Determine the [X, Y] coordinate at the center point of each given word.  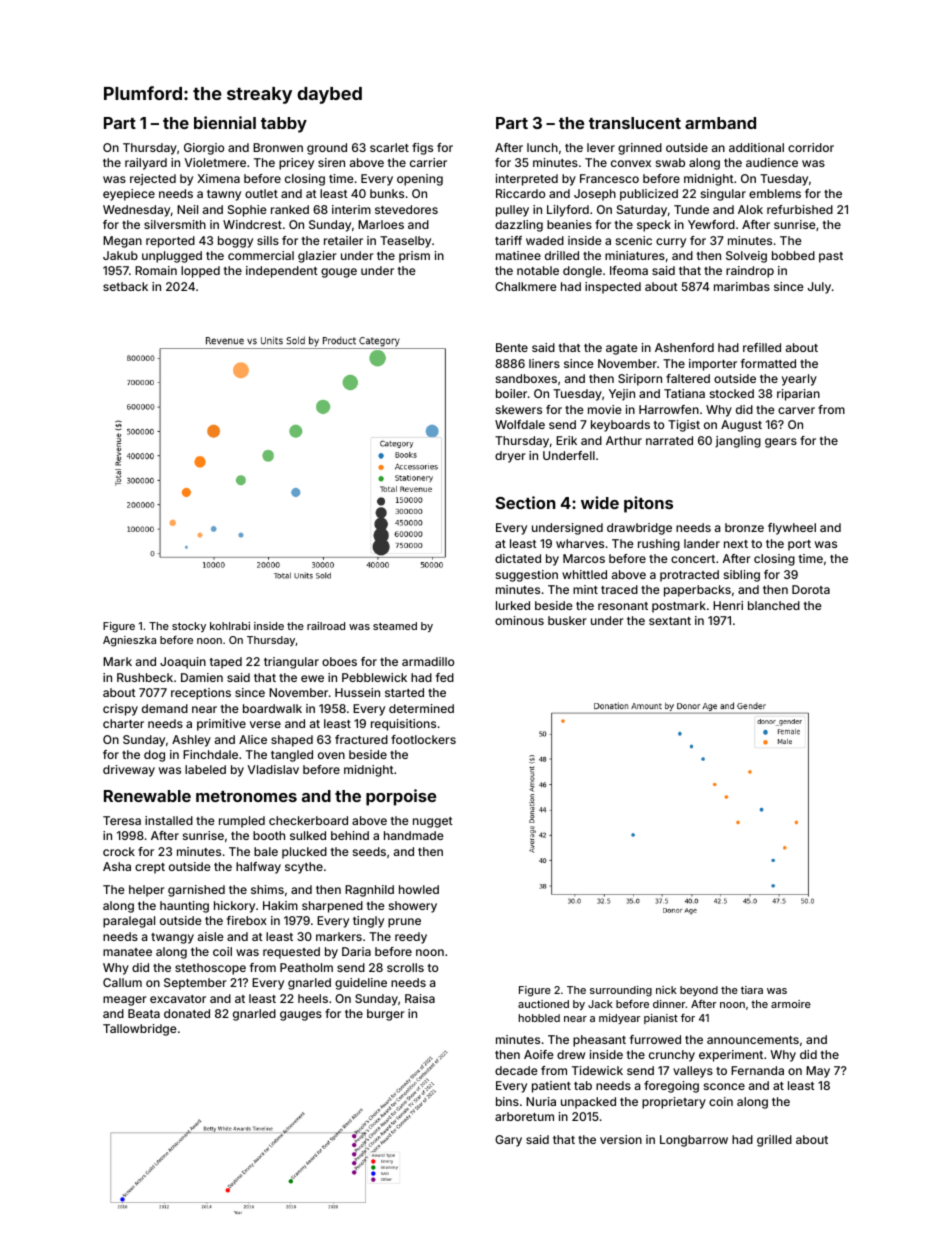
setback [125, 286]
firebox [247, 920]
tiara [752, 990]
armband [720, 123]
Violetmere [215, 162]
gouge [339, 273]
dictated [518, 558]
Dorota [811, 589]
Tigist [684, 426]
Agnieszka [129, 641]
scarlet [389, 147]
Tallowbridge [140, 1030]
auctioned [543, 1004]
